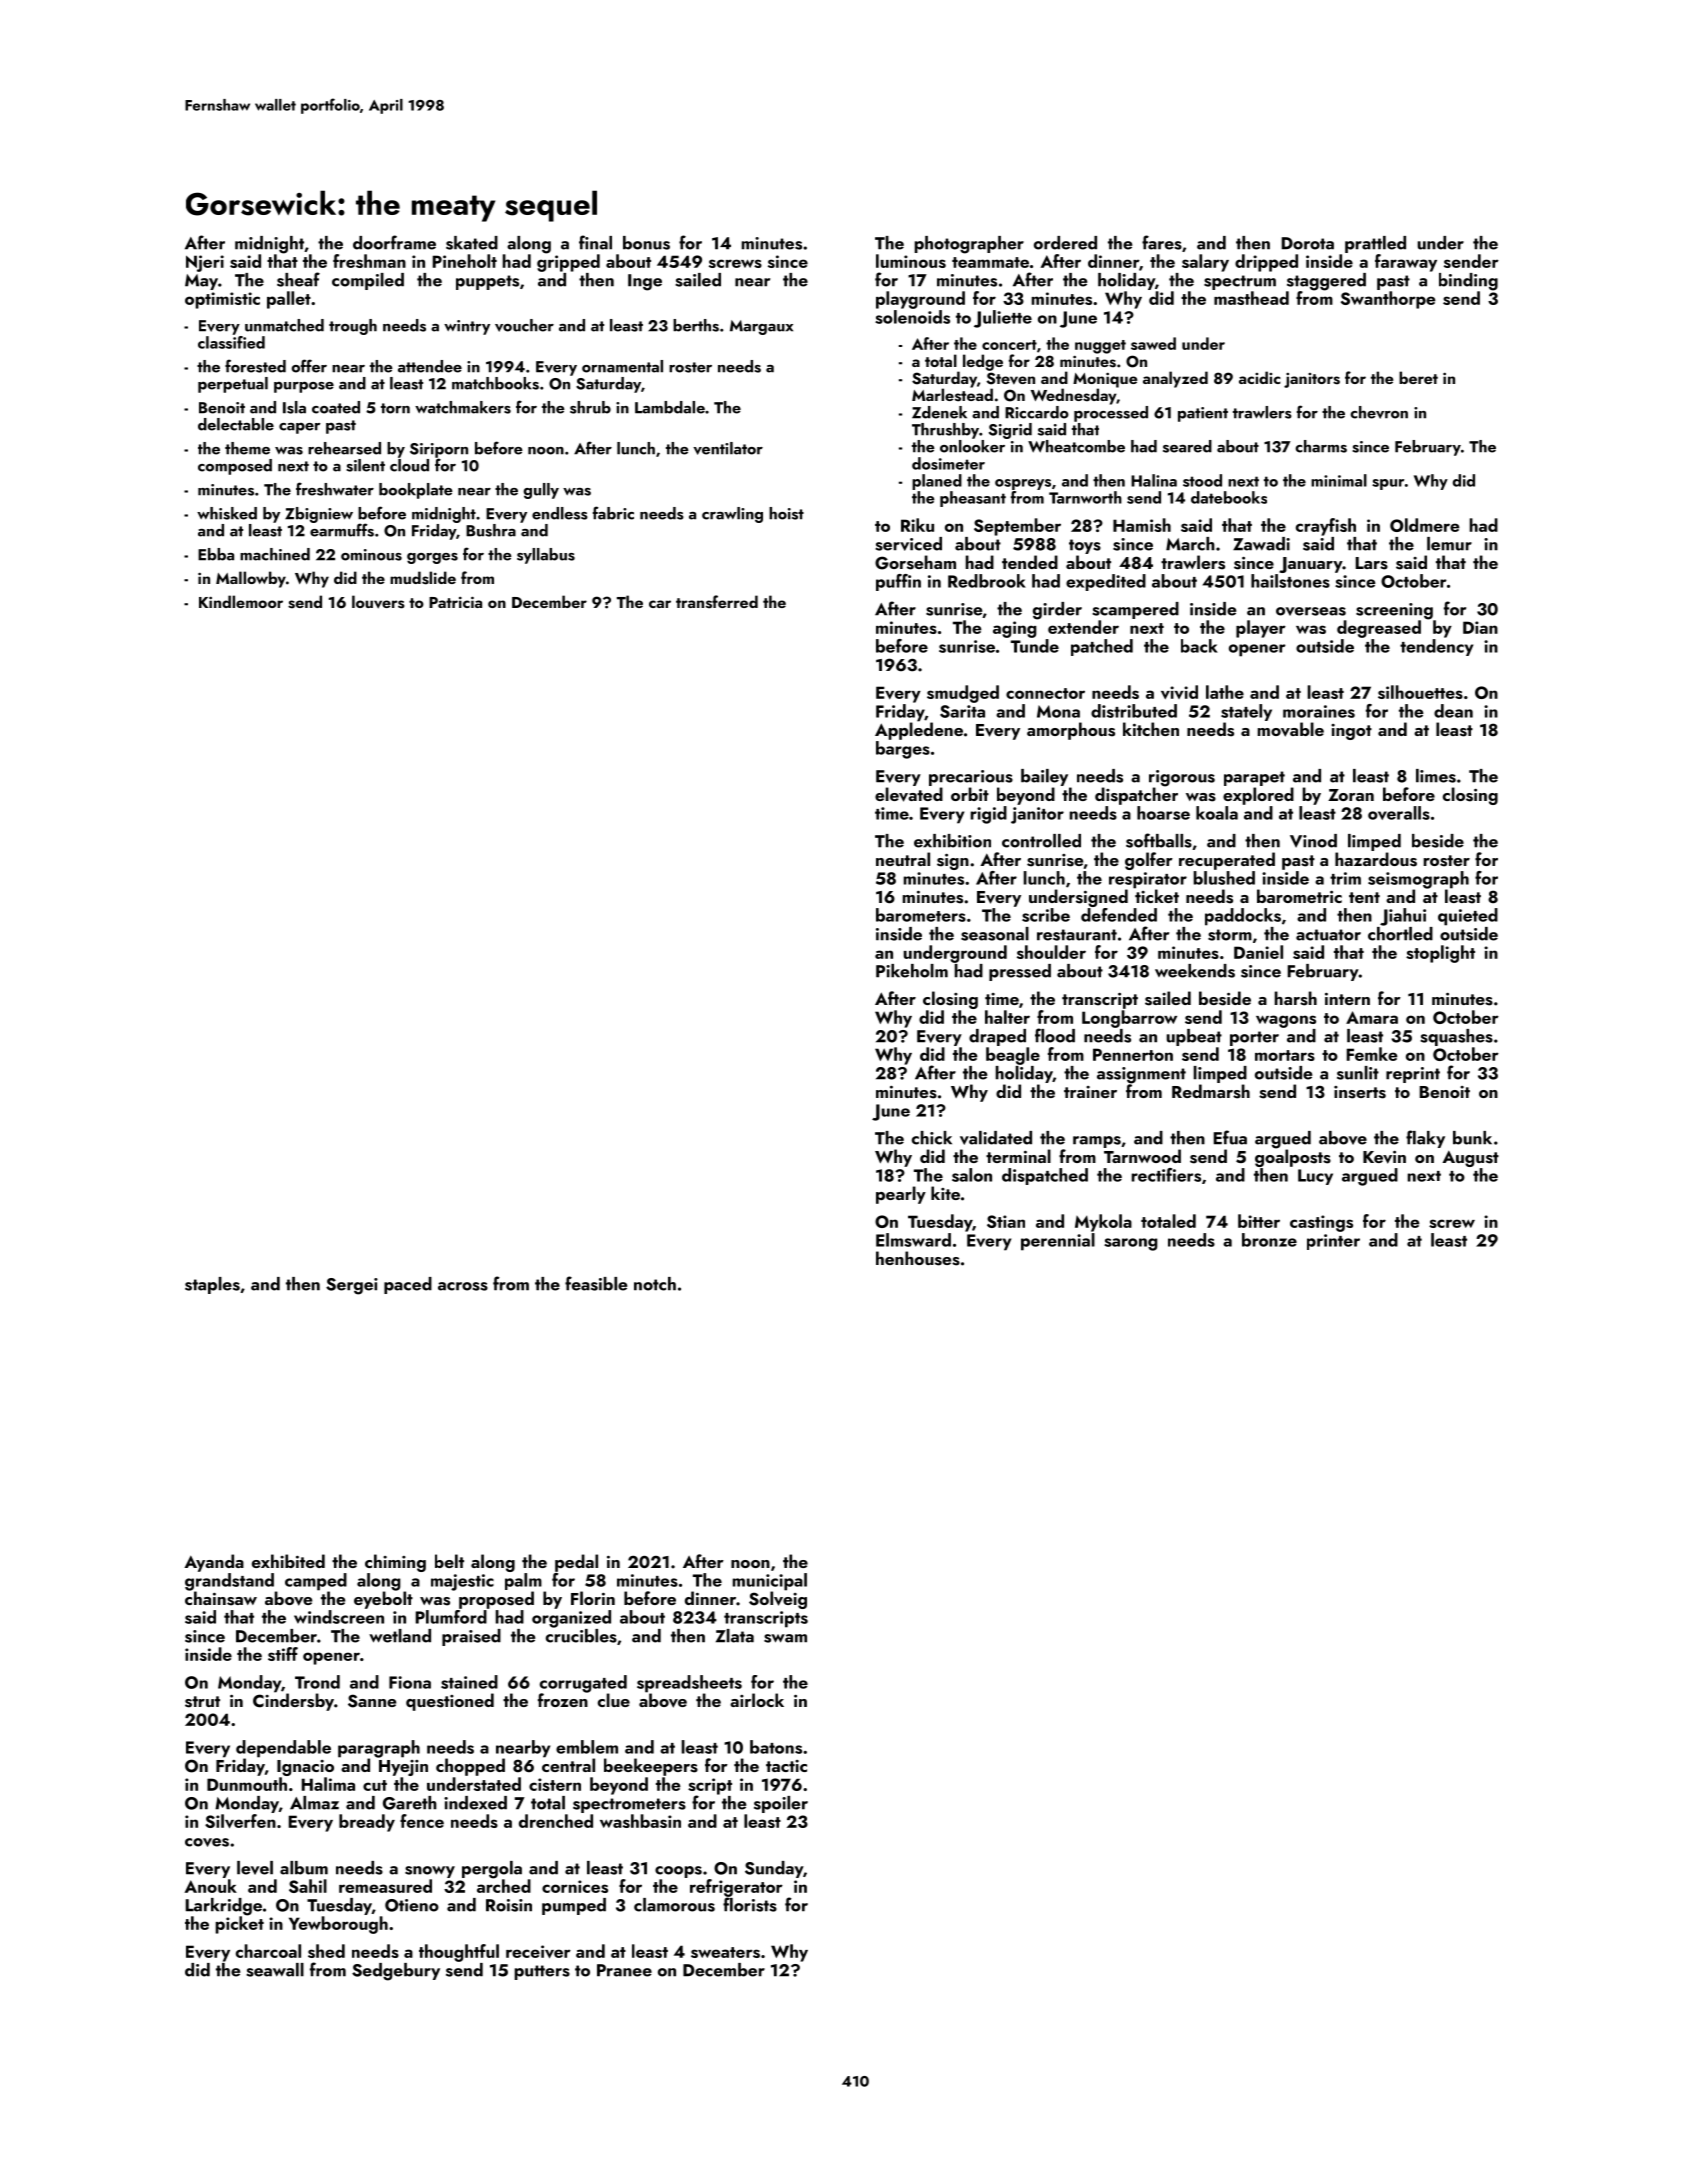  Describe the element at coordinates (378, 602) in the screenshot. I see `louvers` at that location.
